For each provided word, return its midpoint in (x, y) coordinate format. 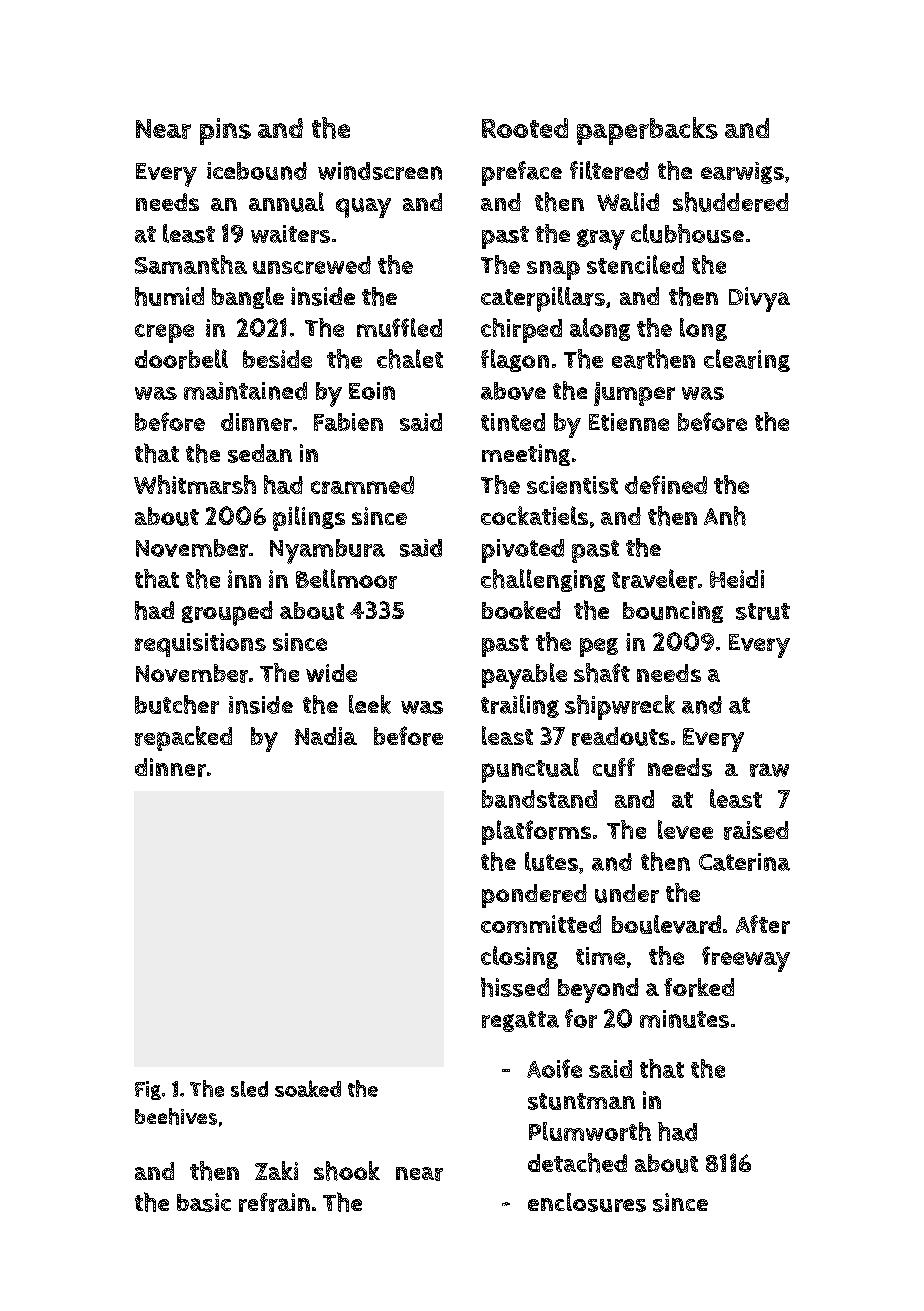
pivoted (523, 551)
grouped (227, 613)
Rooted (525, 128)
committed (541, 924)
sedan (260, 453)
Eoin (372, 391)
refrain (274, 1202)
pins (225, 131)
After (763, 924)
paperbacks (647, 131)
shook (347, 1171)
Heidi (737, 579)
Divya (759, 299)
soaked (308, 1088)
